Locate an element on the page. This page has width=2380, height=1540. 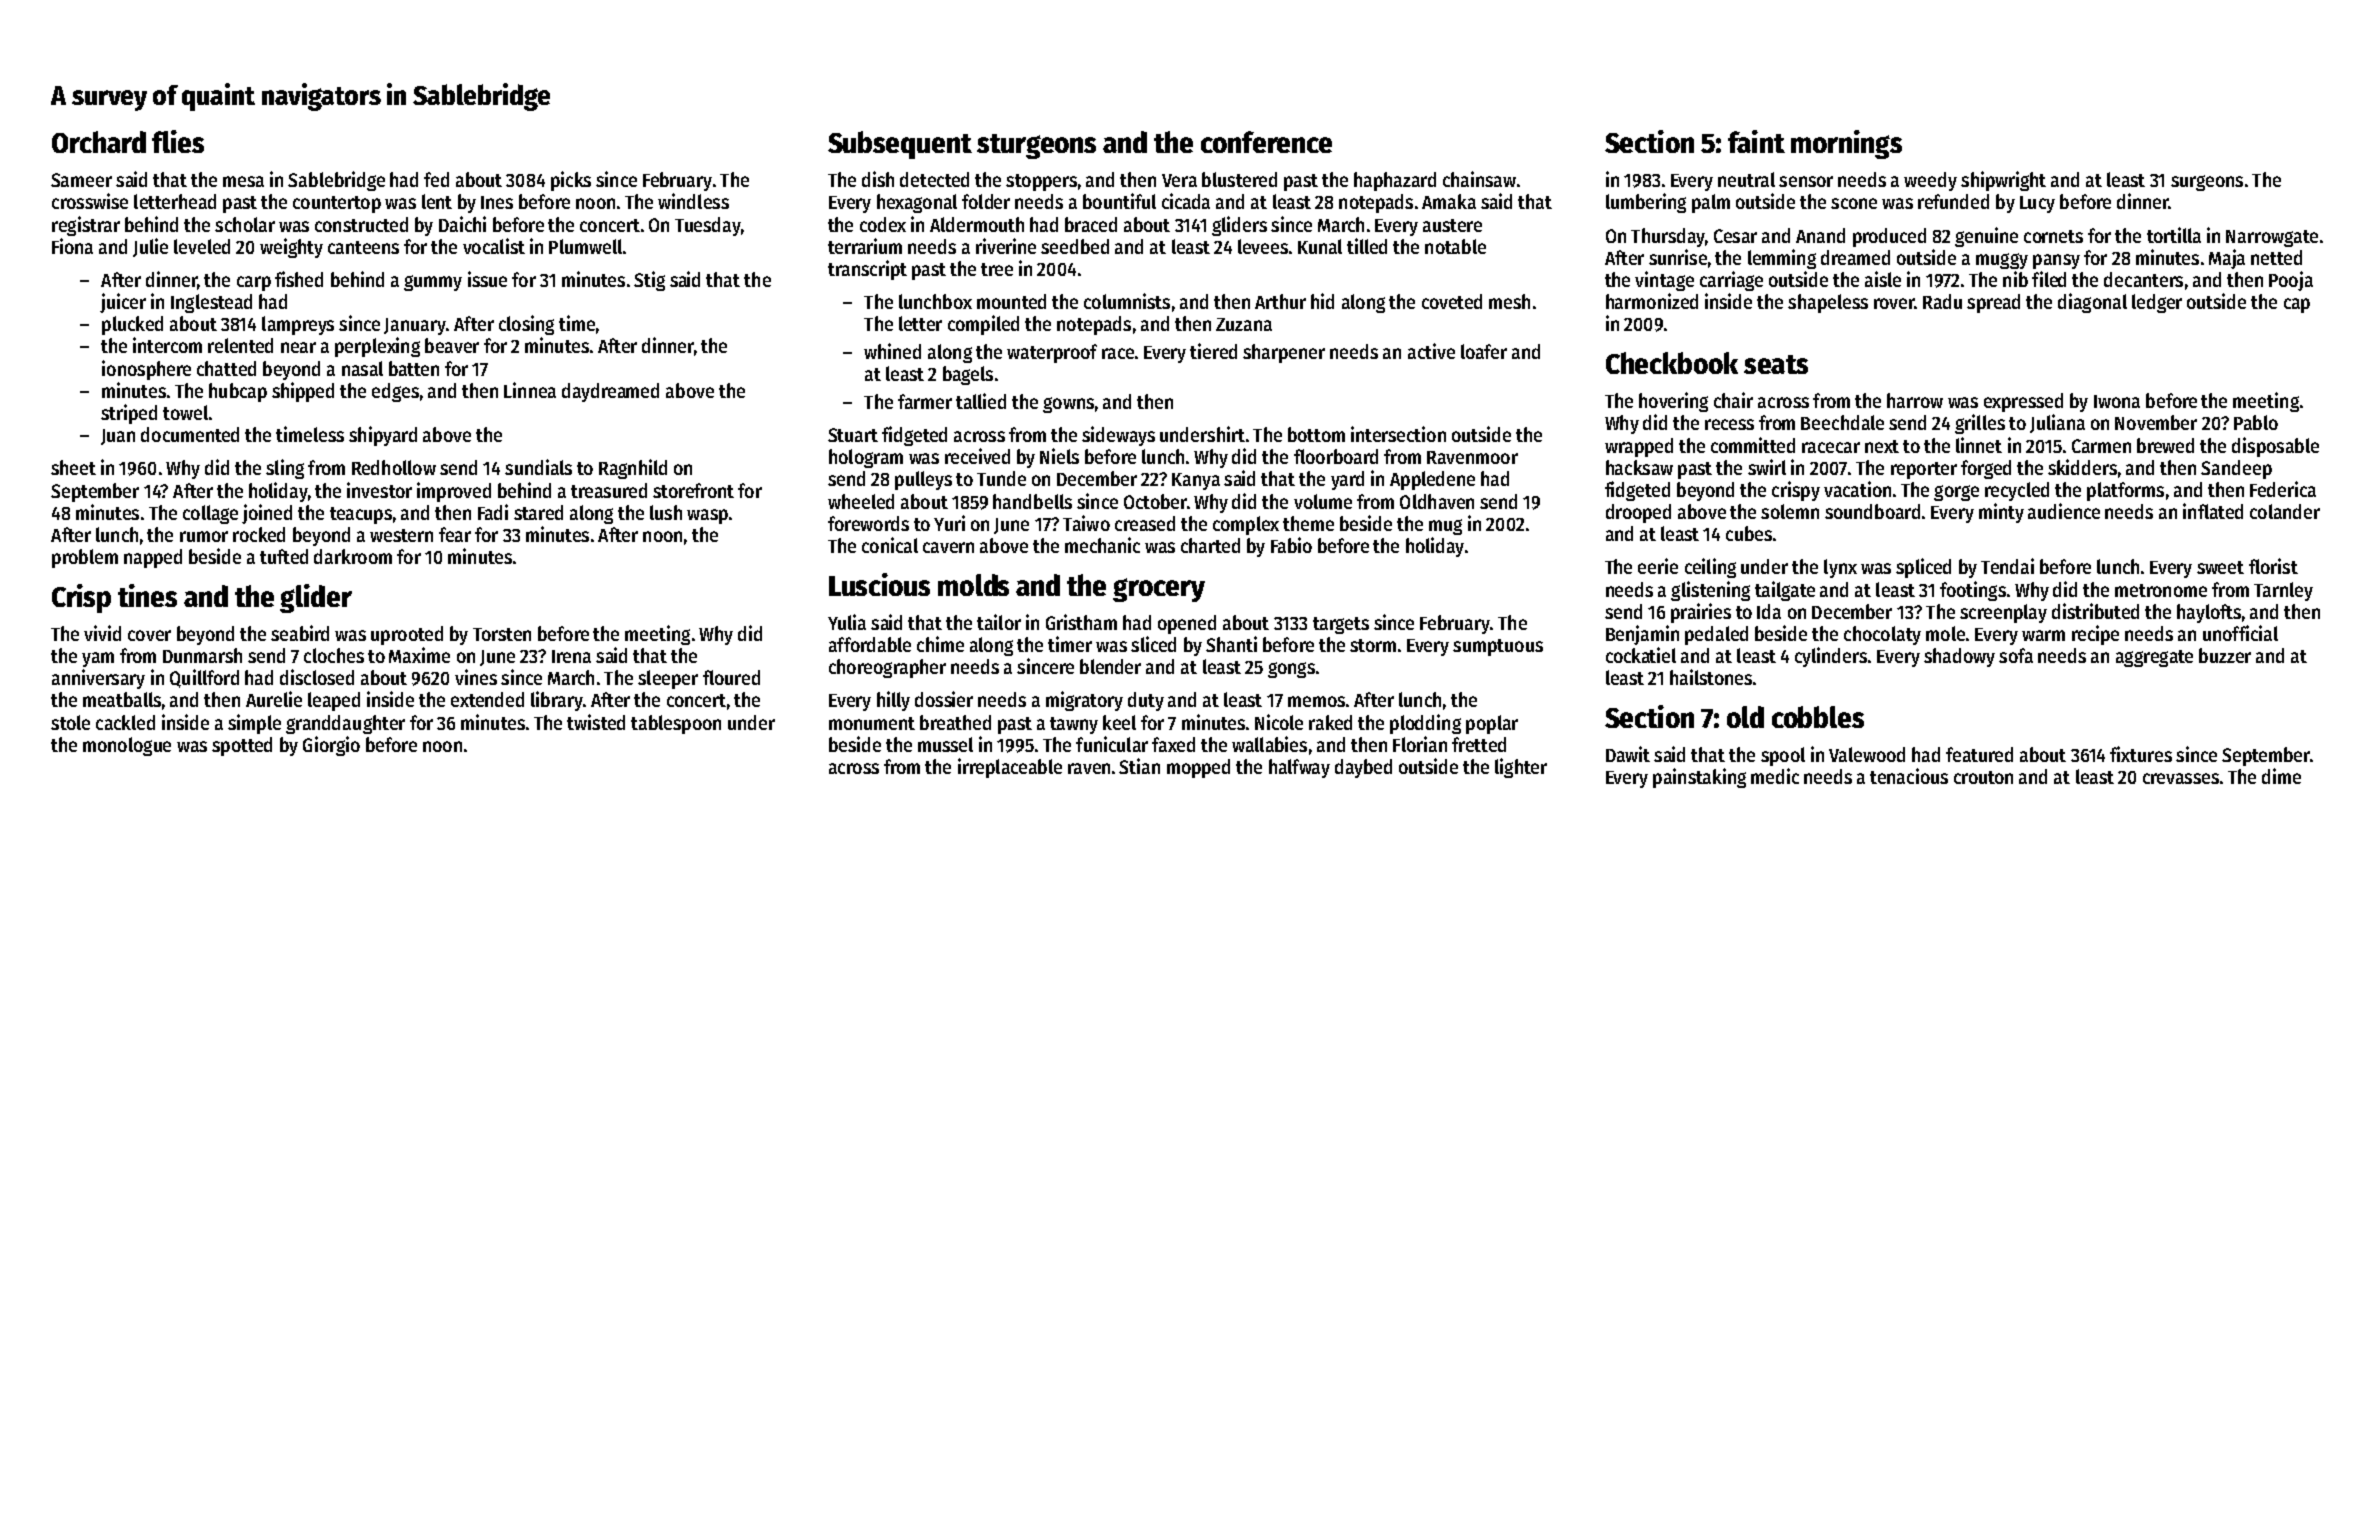
Irena is located at coordinates (571, 656).
